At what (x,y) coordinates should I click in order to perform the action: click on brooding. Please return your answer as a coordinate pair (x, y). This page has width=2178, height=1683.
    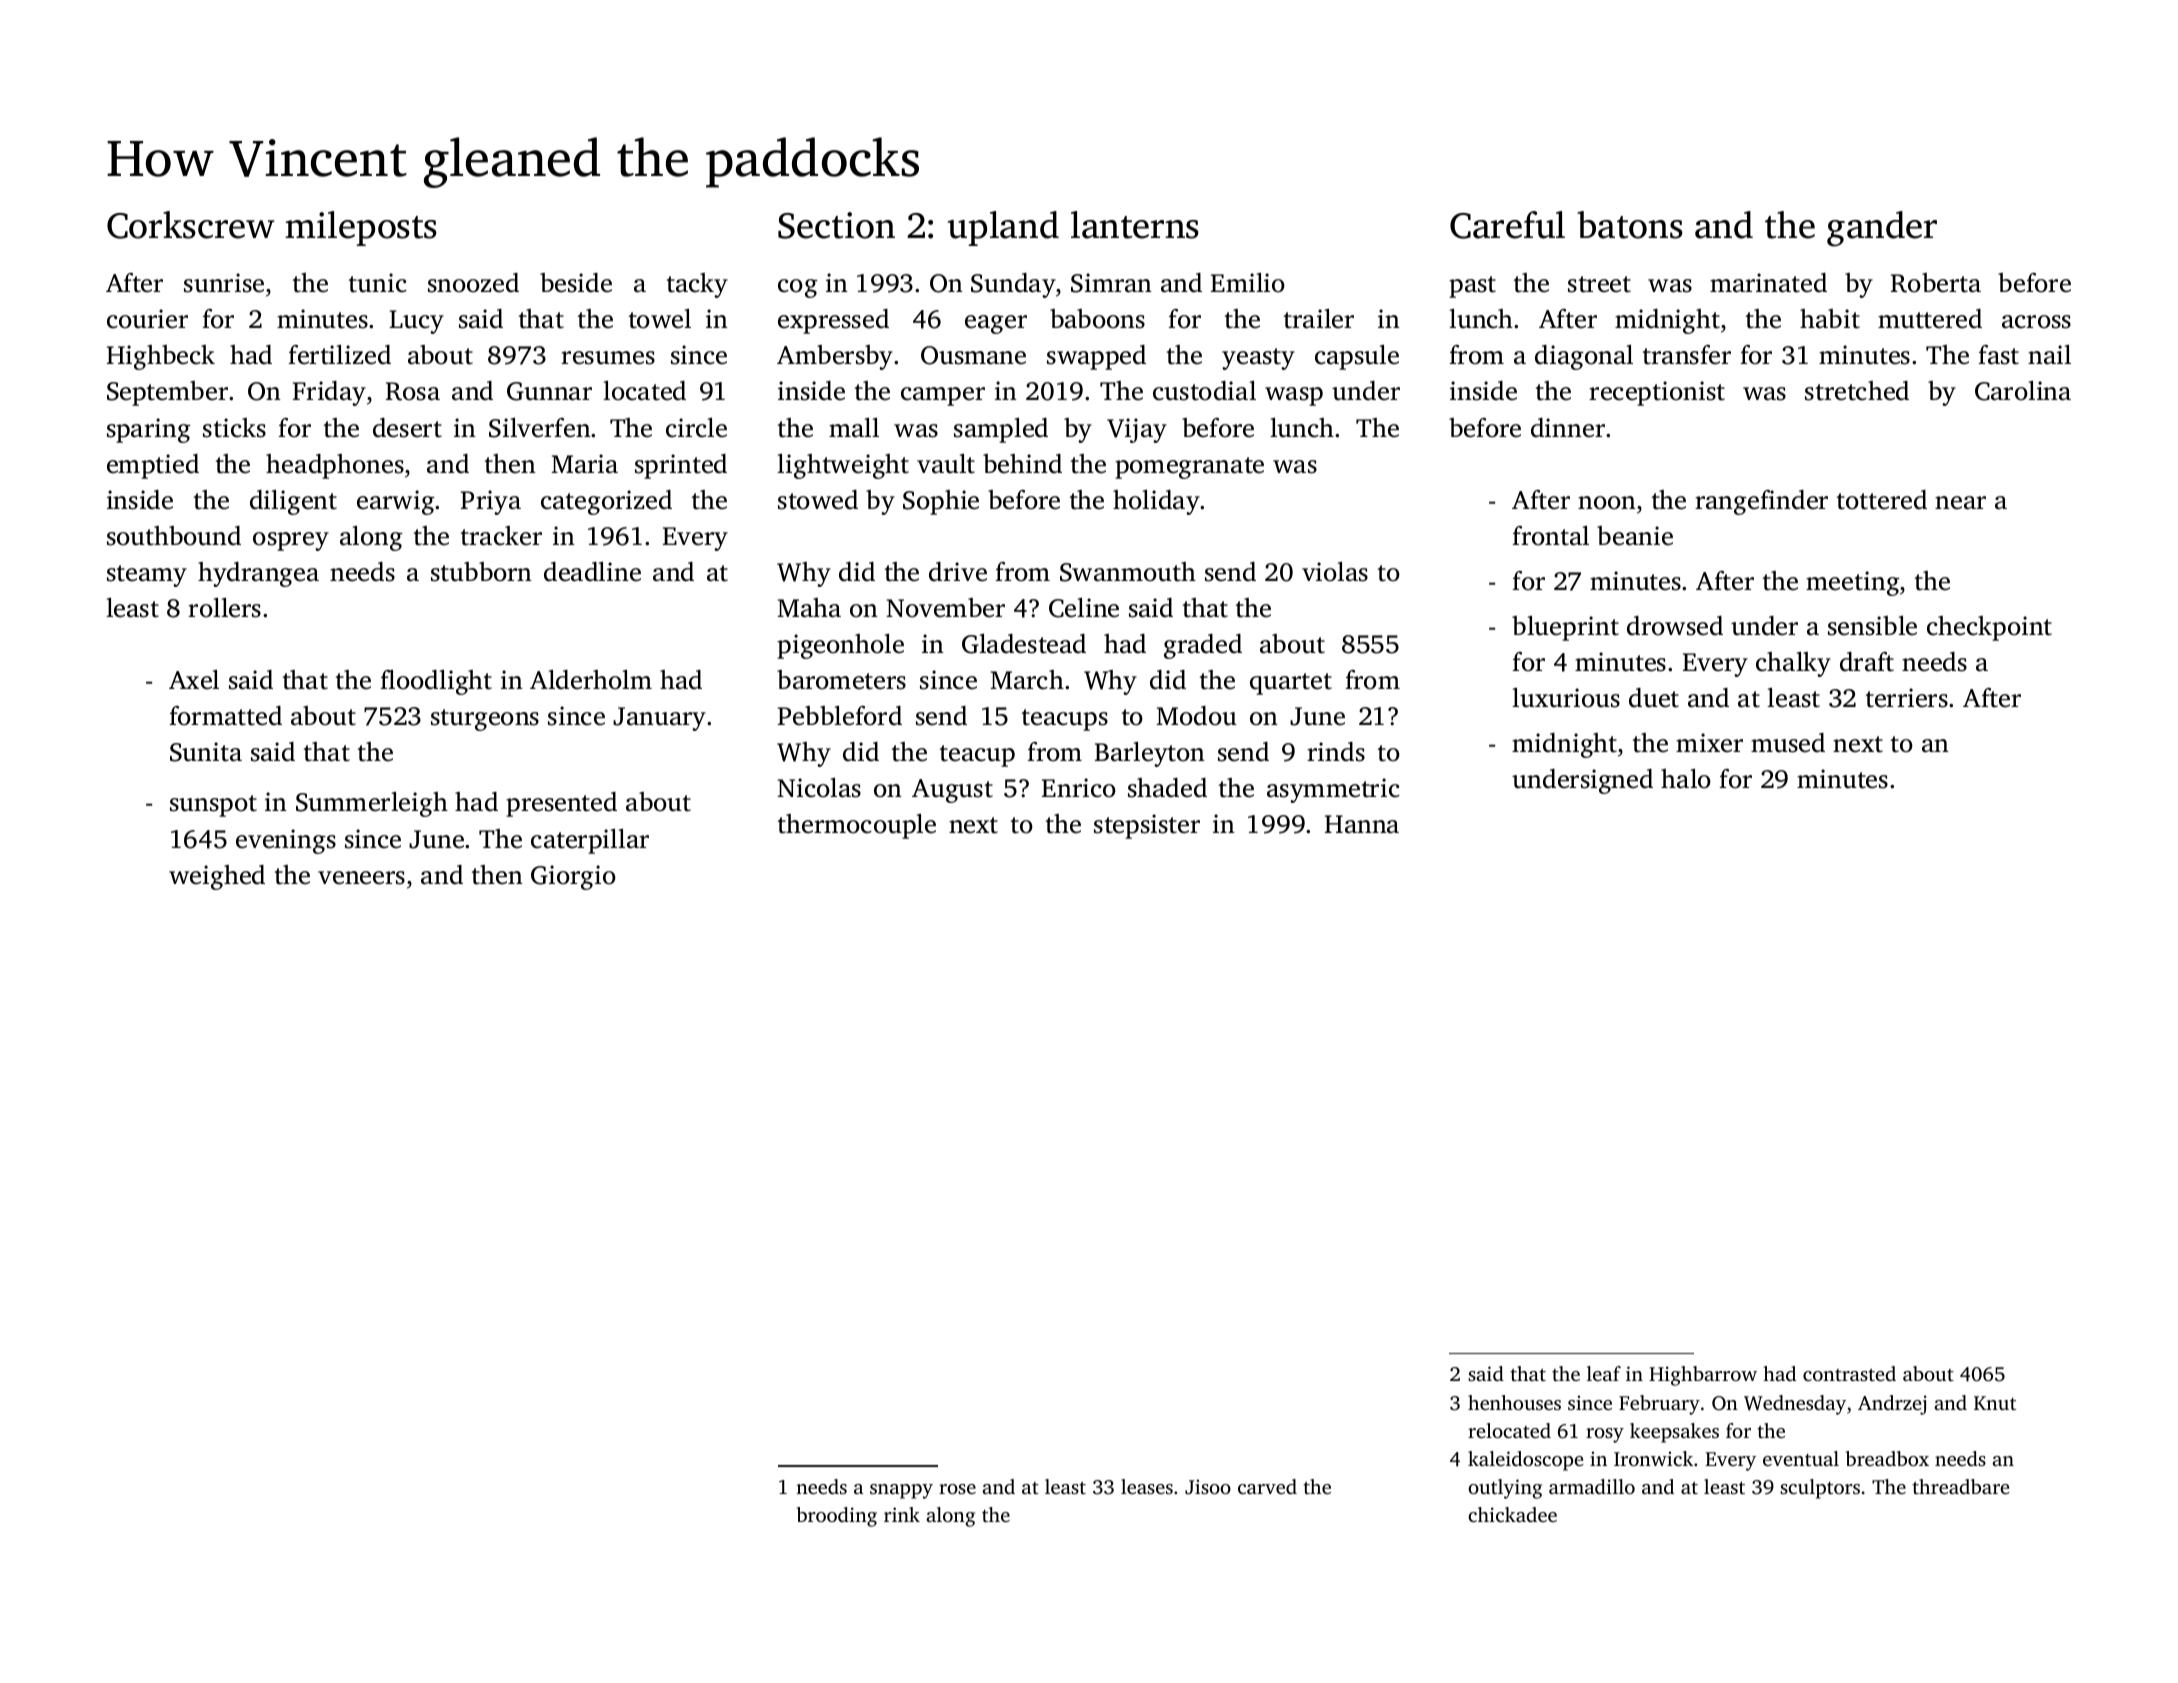
    Looking at the image, I should click on (837, 1517).
